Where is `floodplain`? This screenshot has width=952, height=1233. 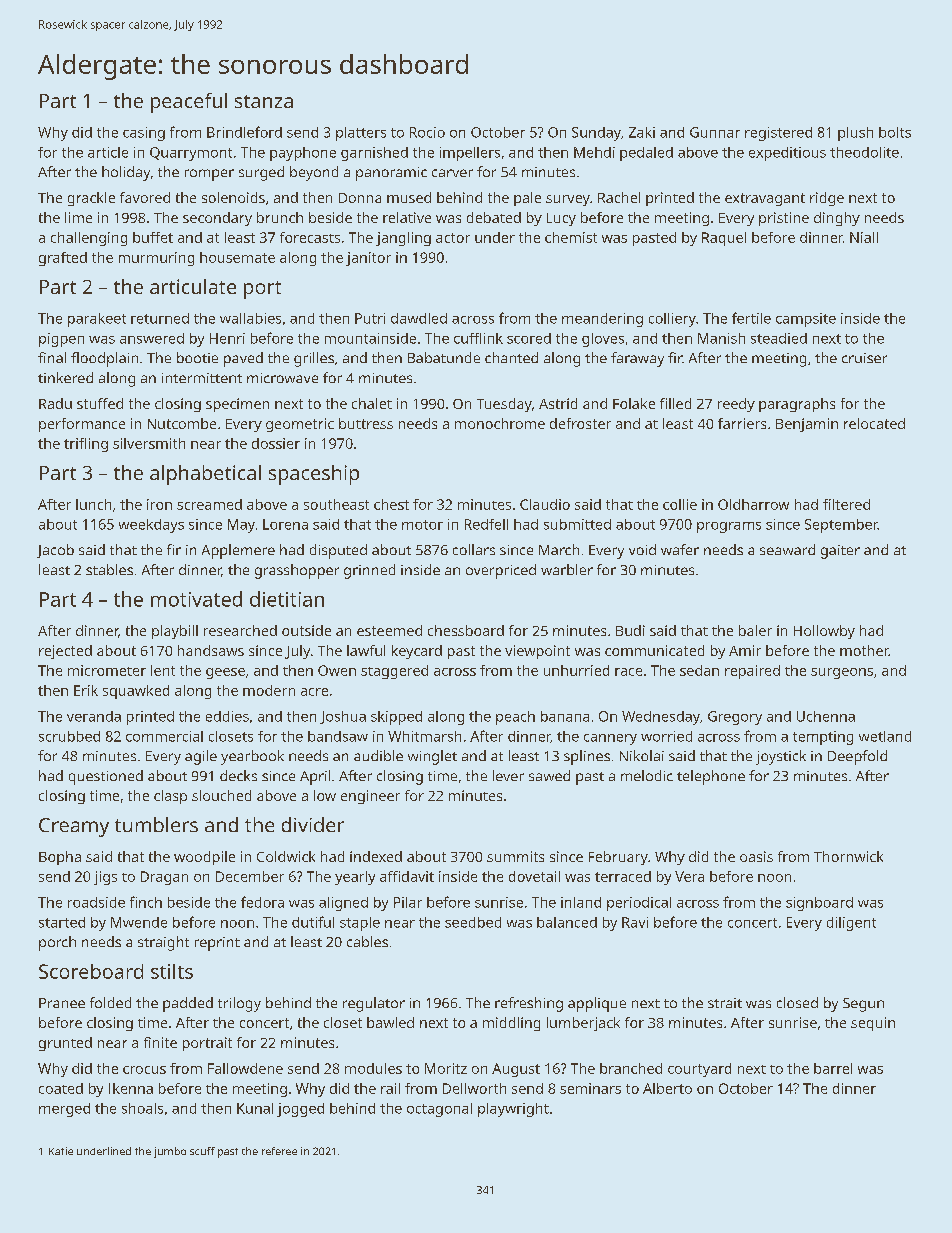
floodplain is located at coordinates (104, 359).
